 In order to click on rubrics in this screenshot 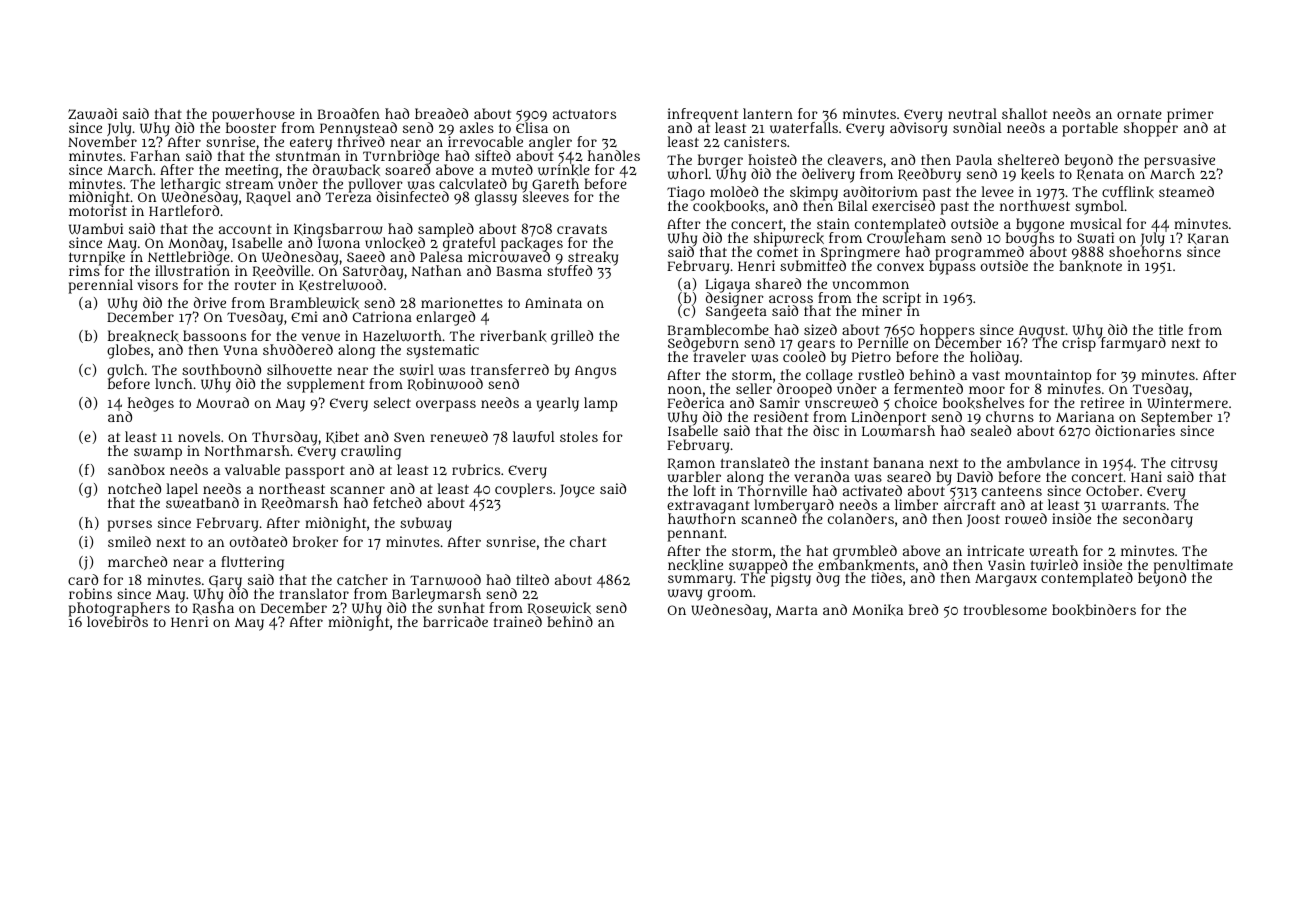, I will do `click(476, 469)`.
